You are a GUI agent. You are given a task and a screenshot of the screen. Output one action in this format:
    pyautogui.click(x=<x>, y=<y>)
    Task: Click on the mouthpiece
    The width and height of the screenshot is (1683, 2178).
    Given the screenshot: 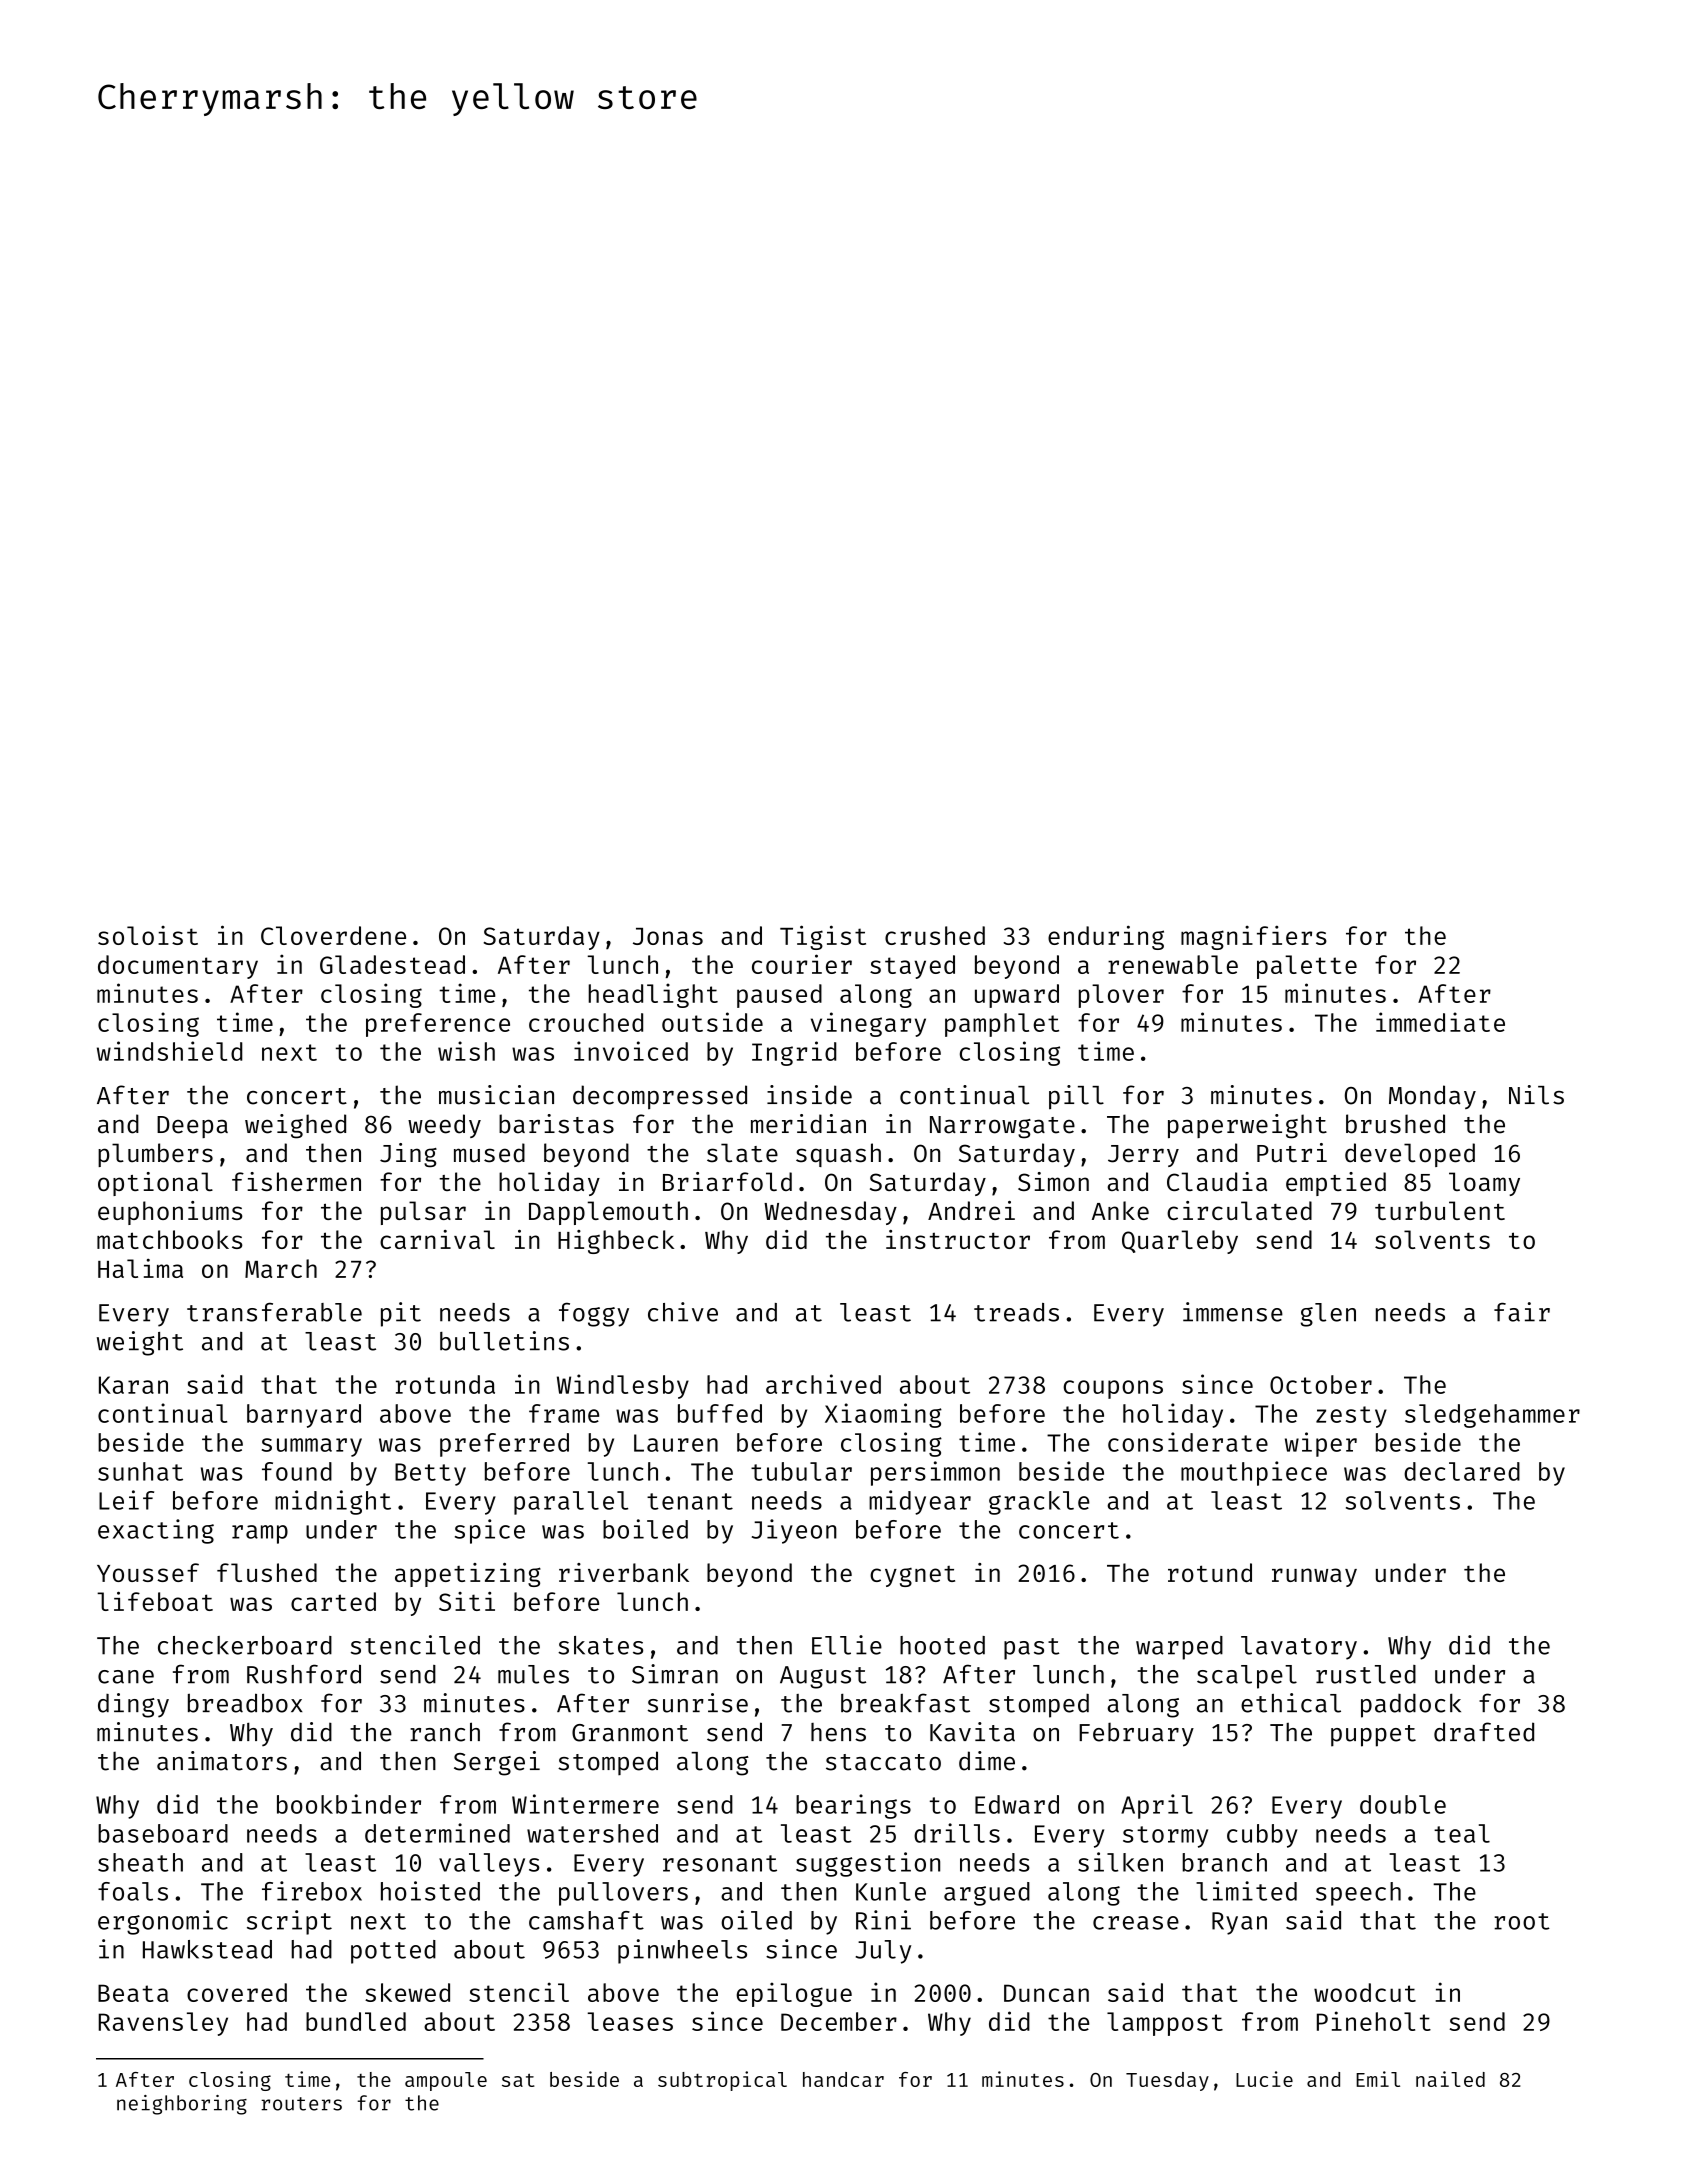 What is the action you would take?
    pyautogui.click(x=1254, y=1473)
